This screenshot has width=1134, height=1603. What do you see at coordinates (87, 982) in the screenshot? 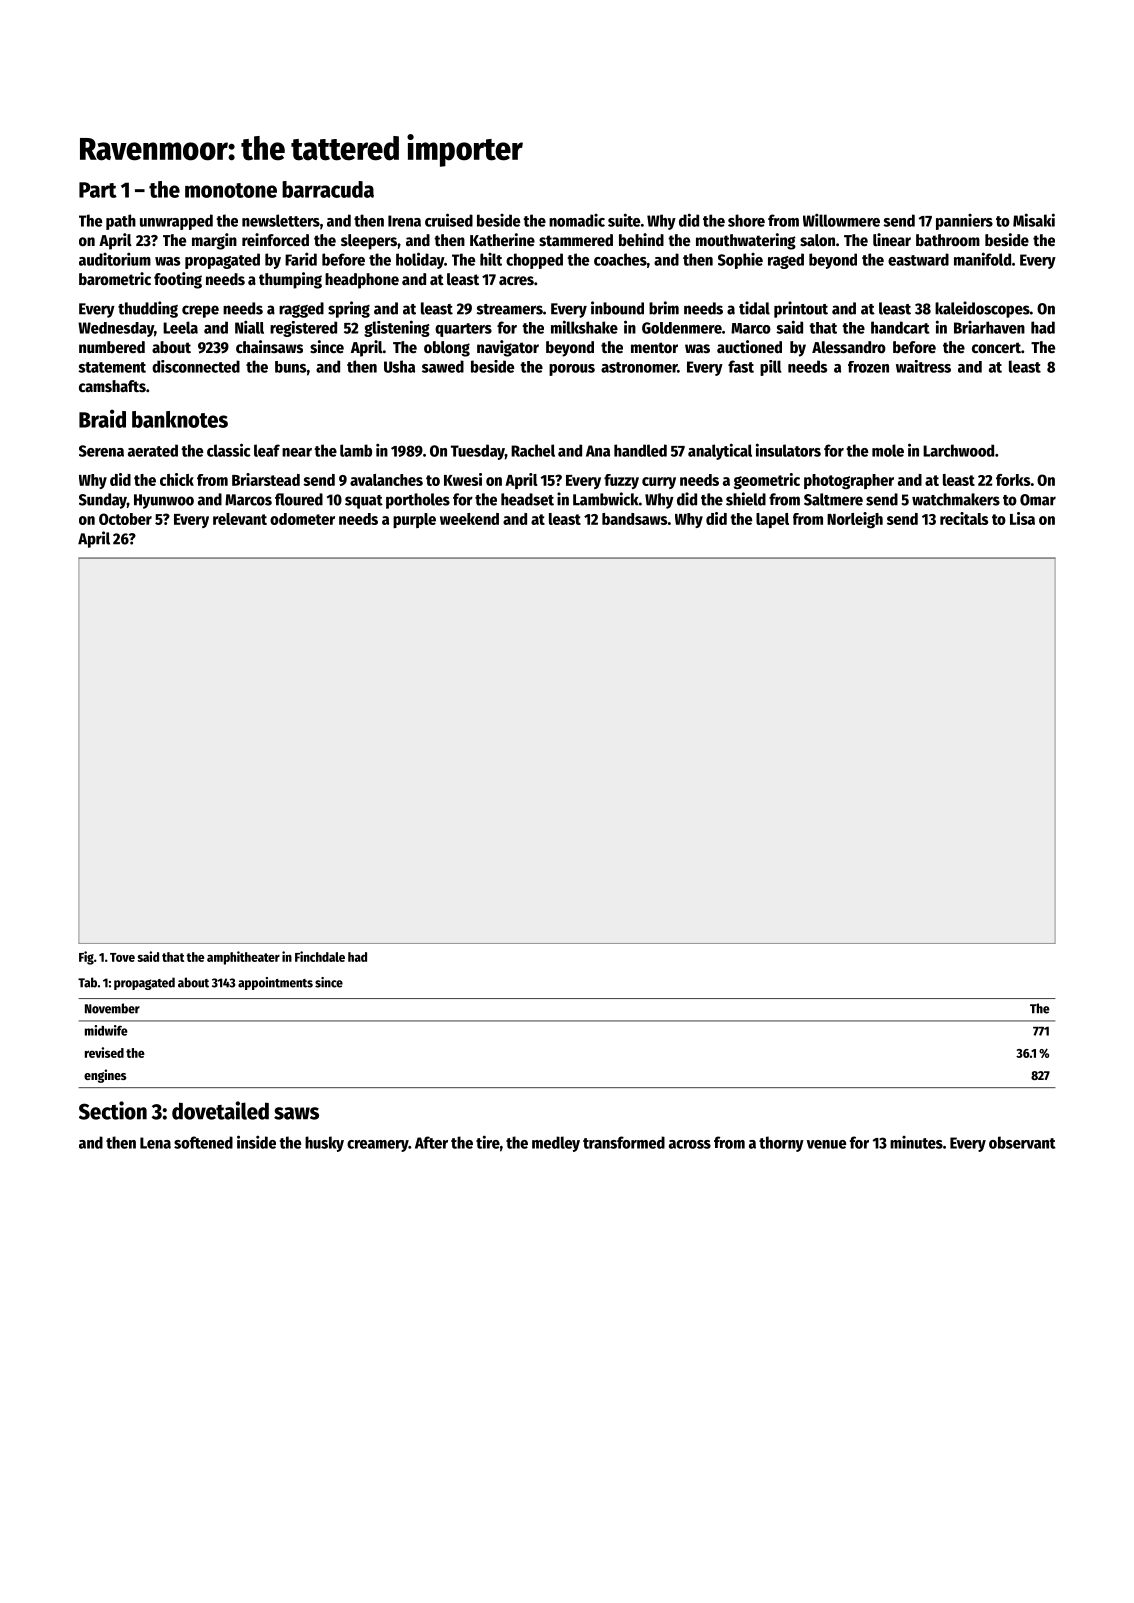
I see `Tab` at bounding box center [87, 982].
